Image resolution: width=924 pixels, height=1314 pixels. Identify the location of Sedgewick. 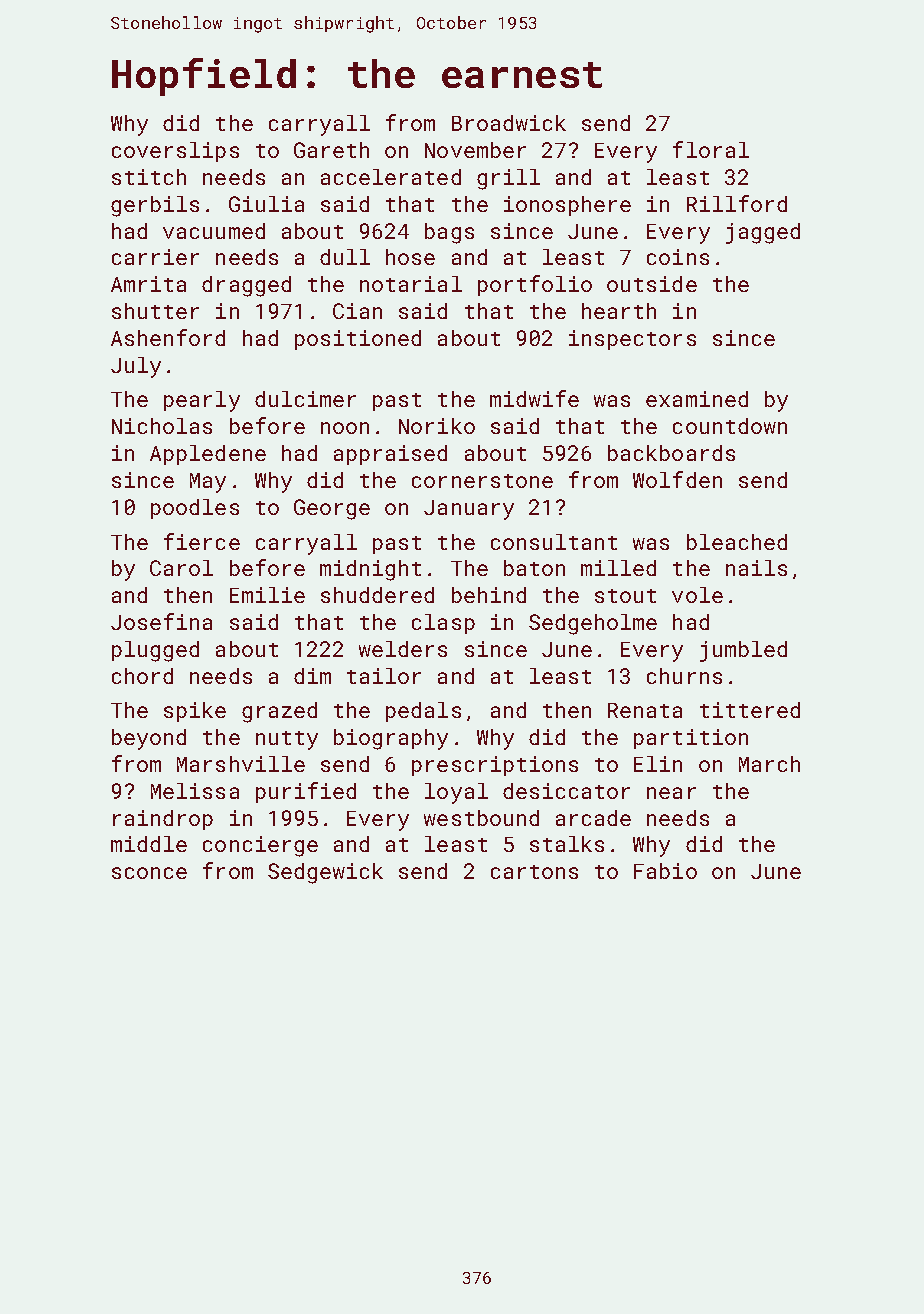
(325, 873).
